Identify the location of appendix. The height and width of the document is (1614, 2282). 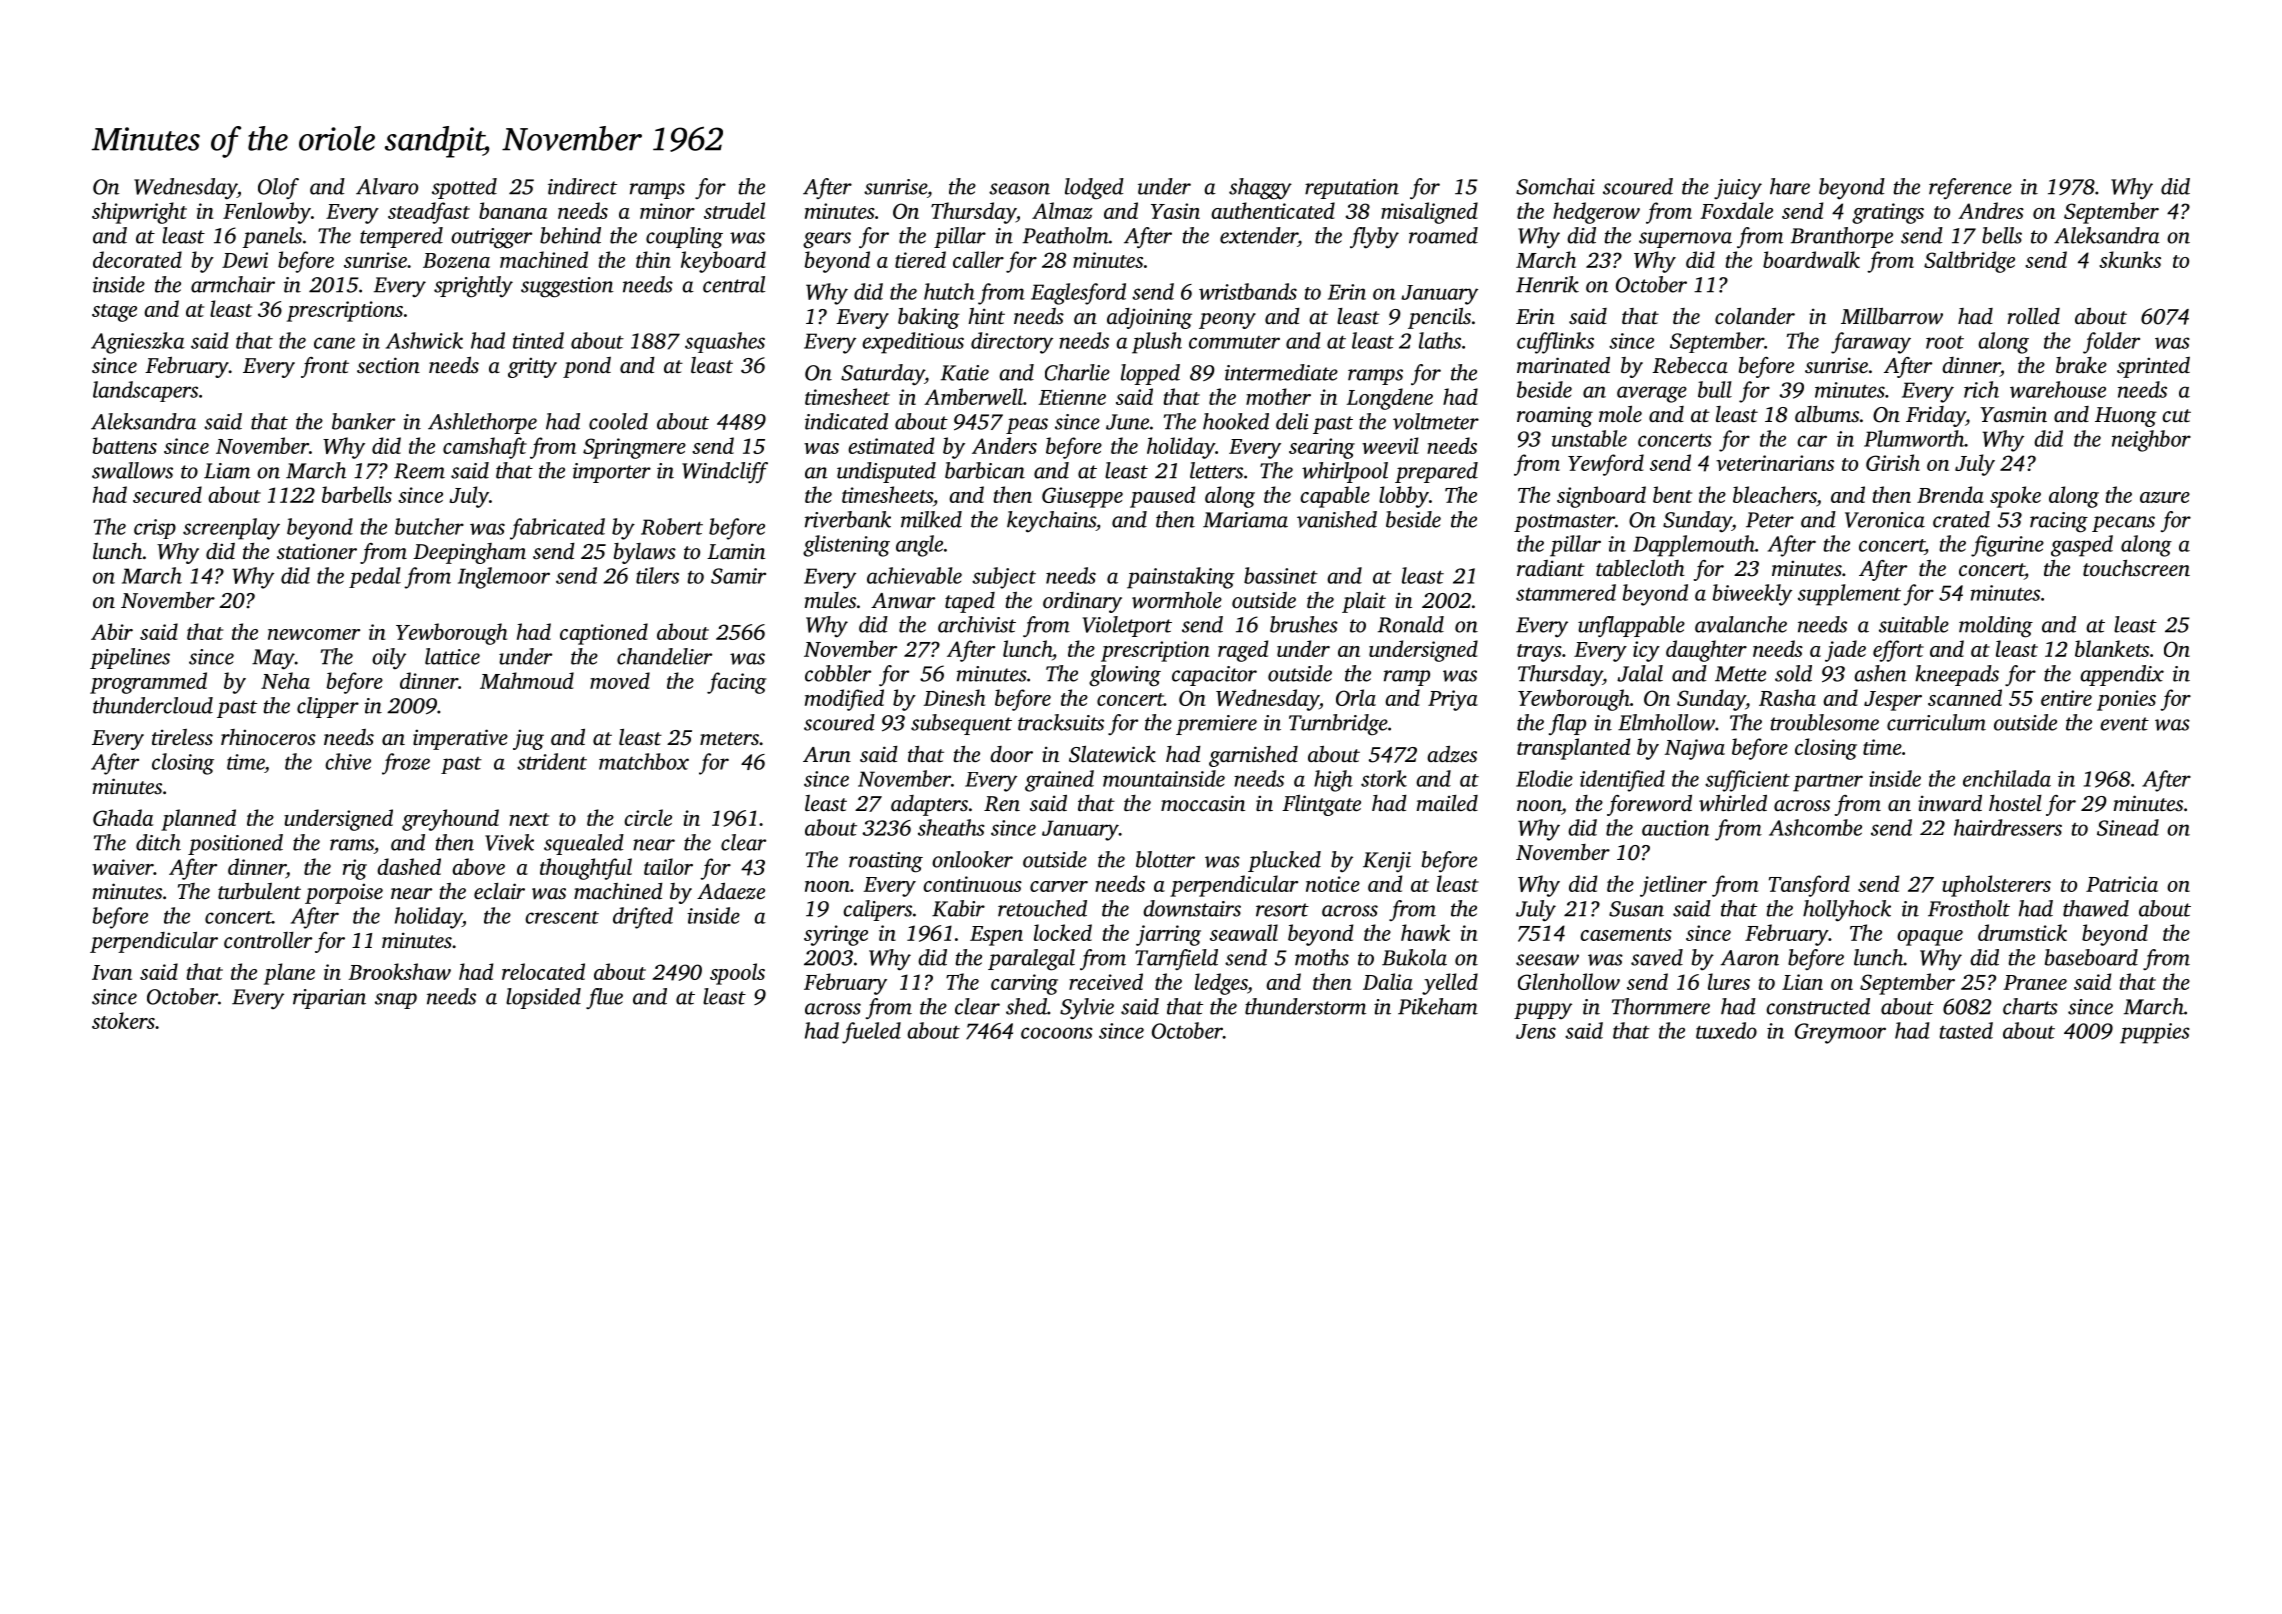
(2122, 675).
